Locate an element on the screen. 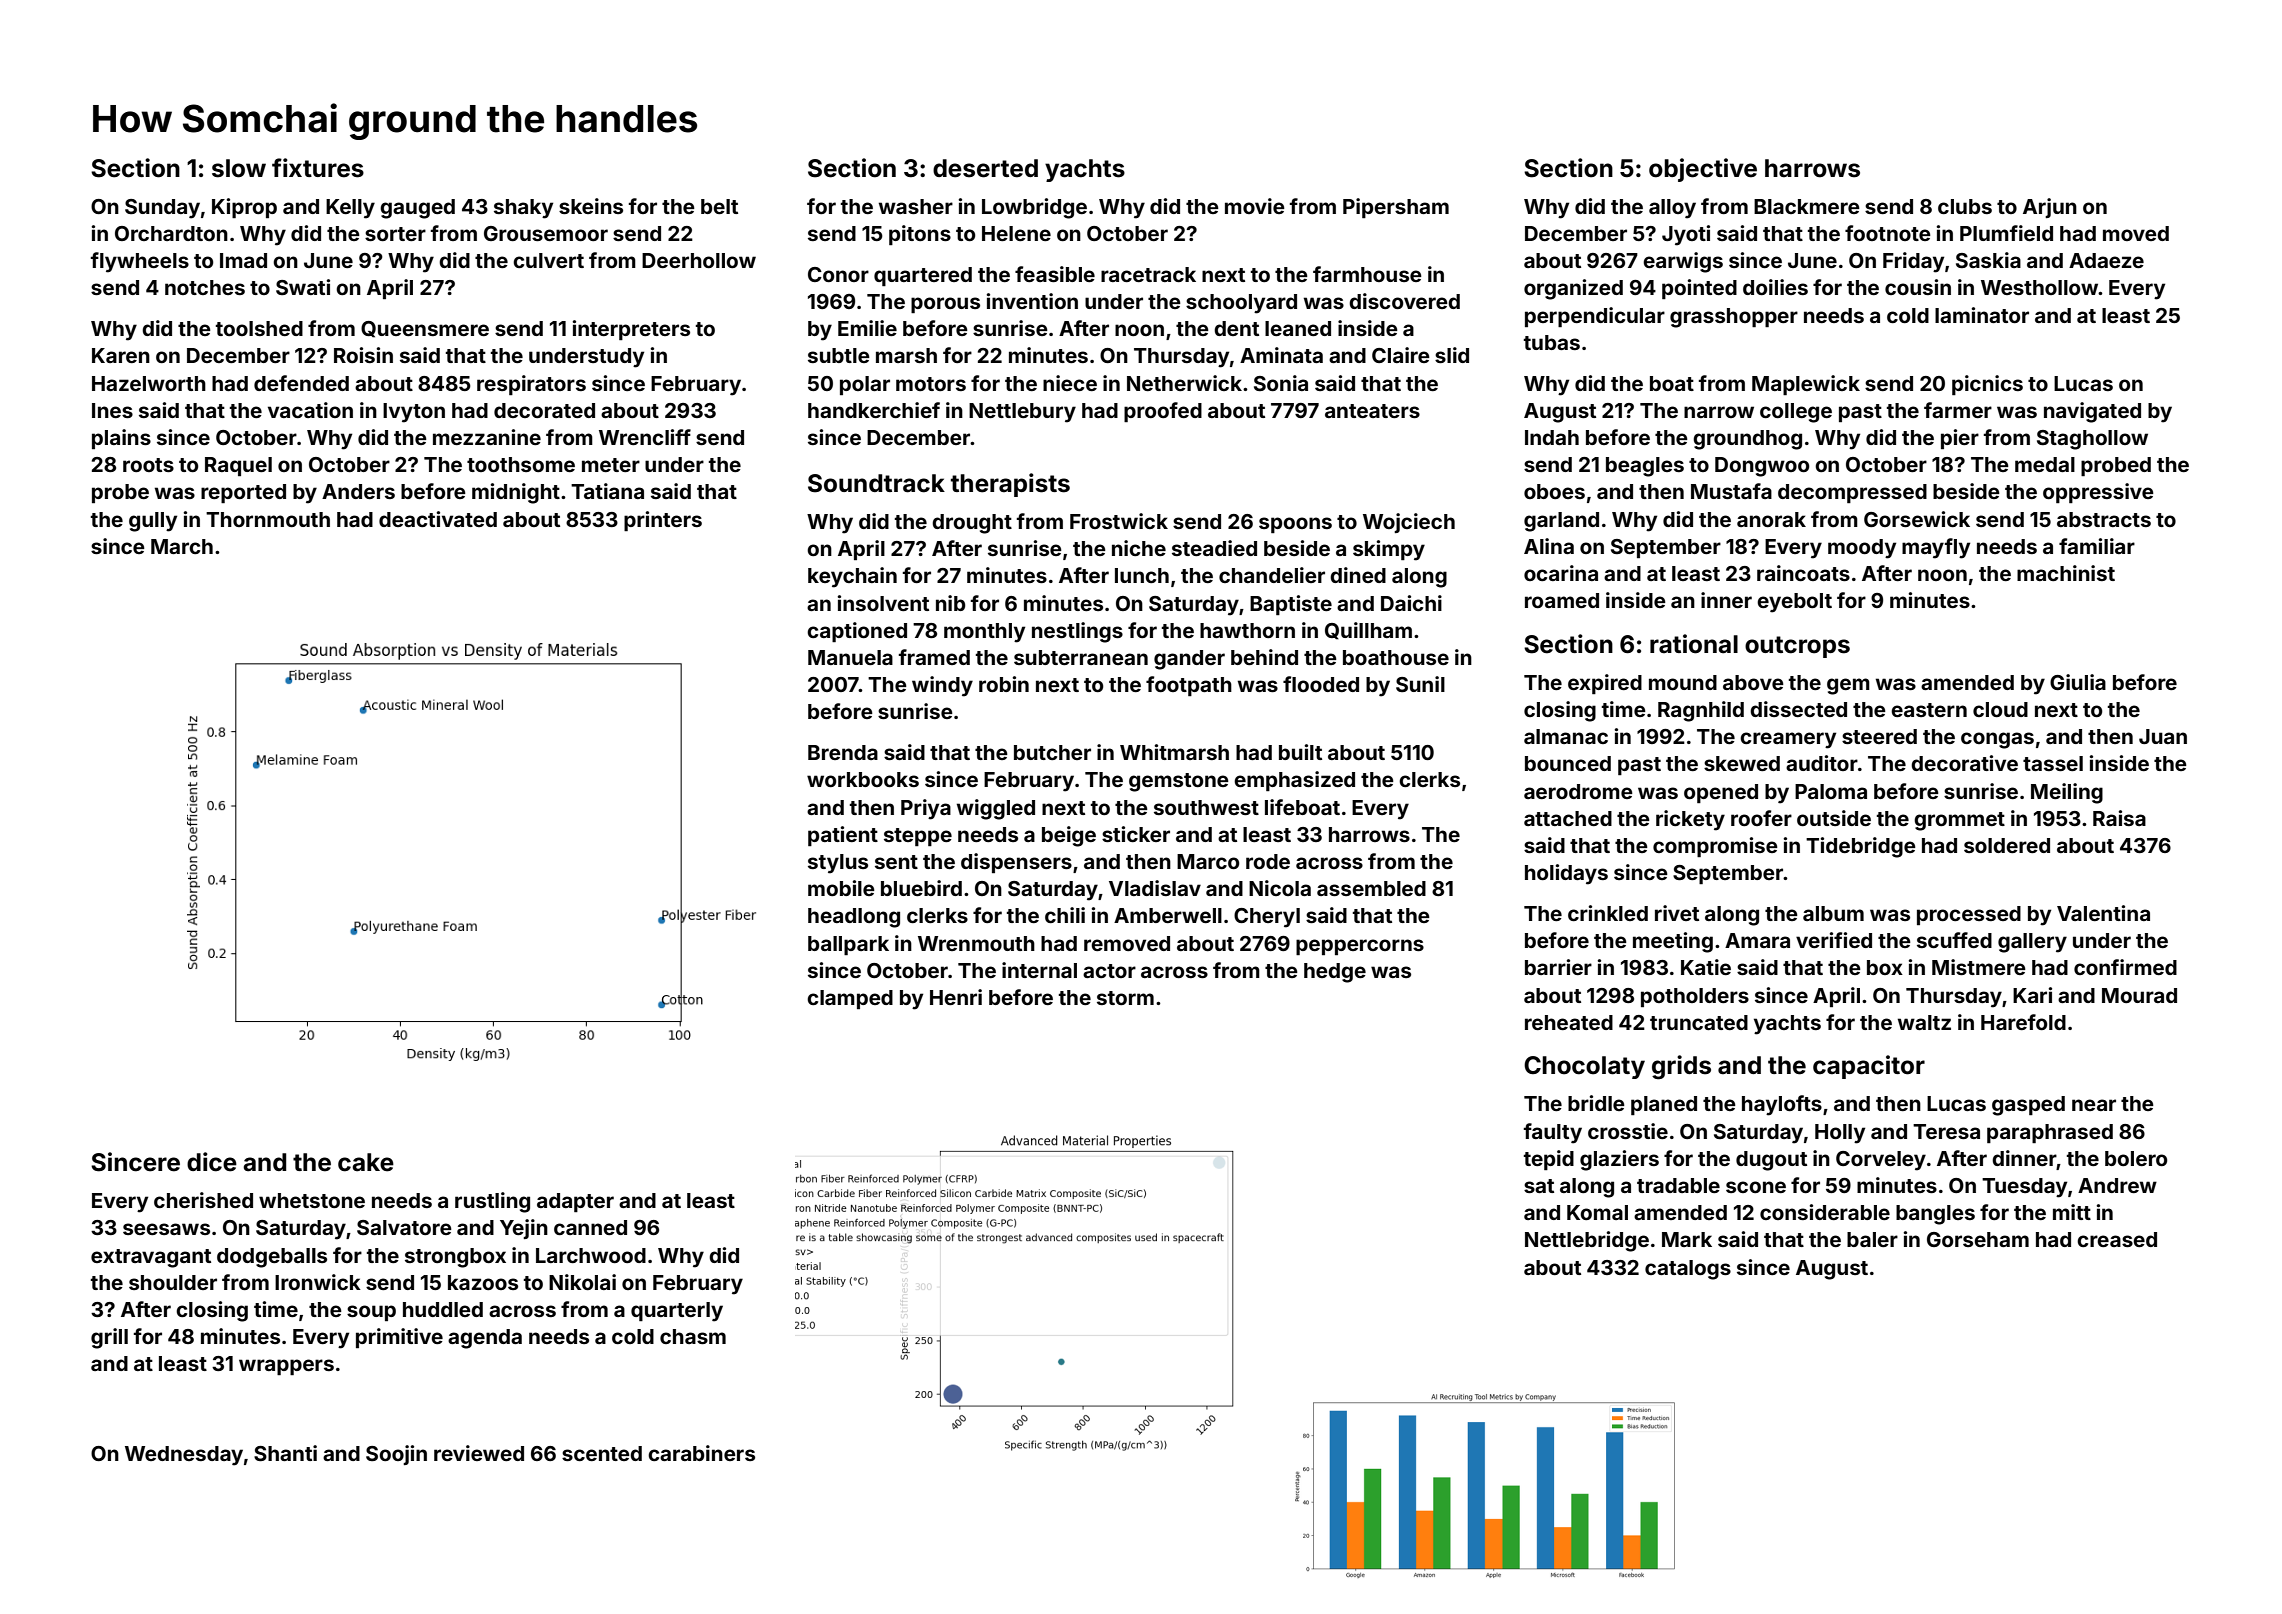 This screenshot has height=1614, width=2282. grill is located at coordinates (109, 1338).
